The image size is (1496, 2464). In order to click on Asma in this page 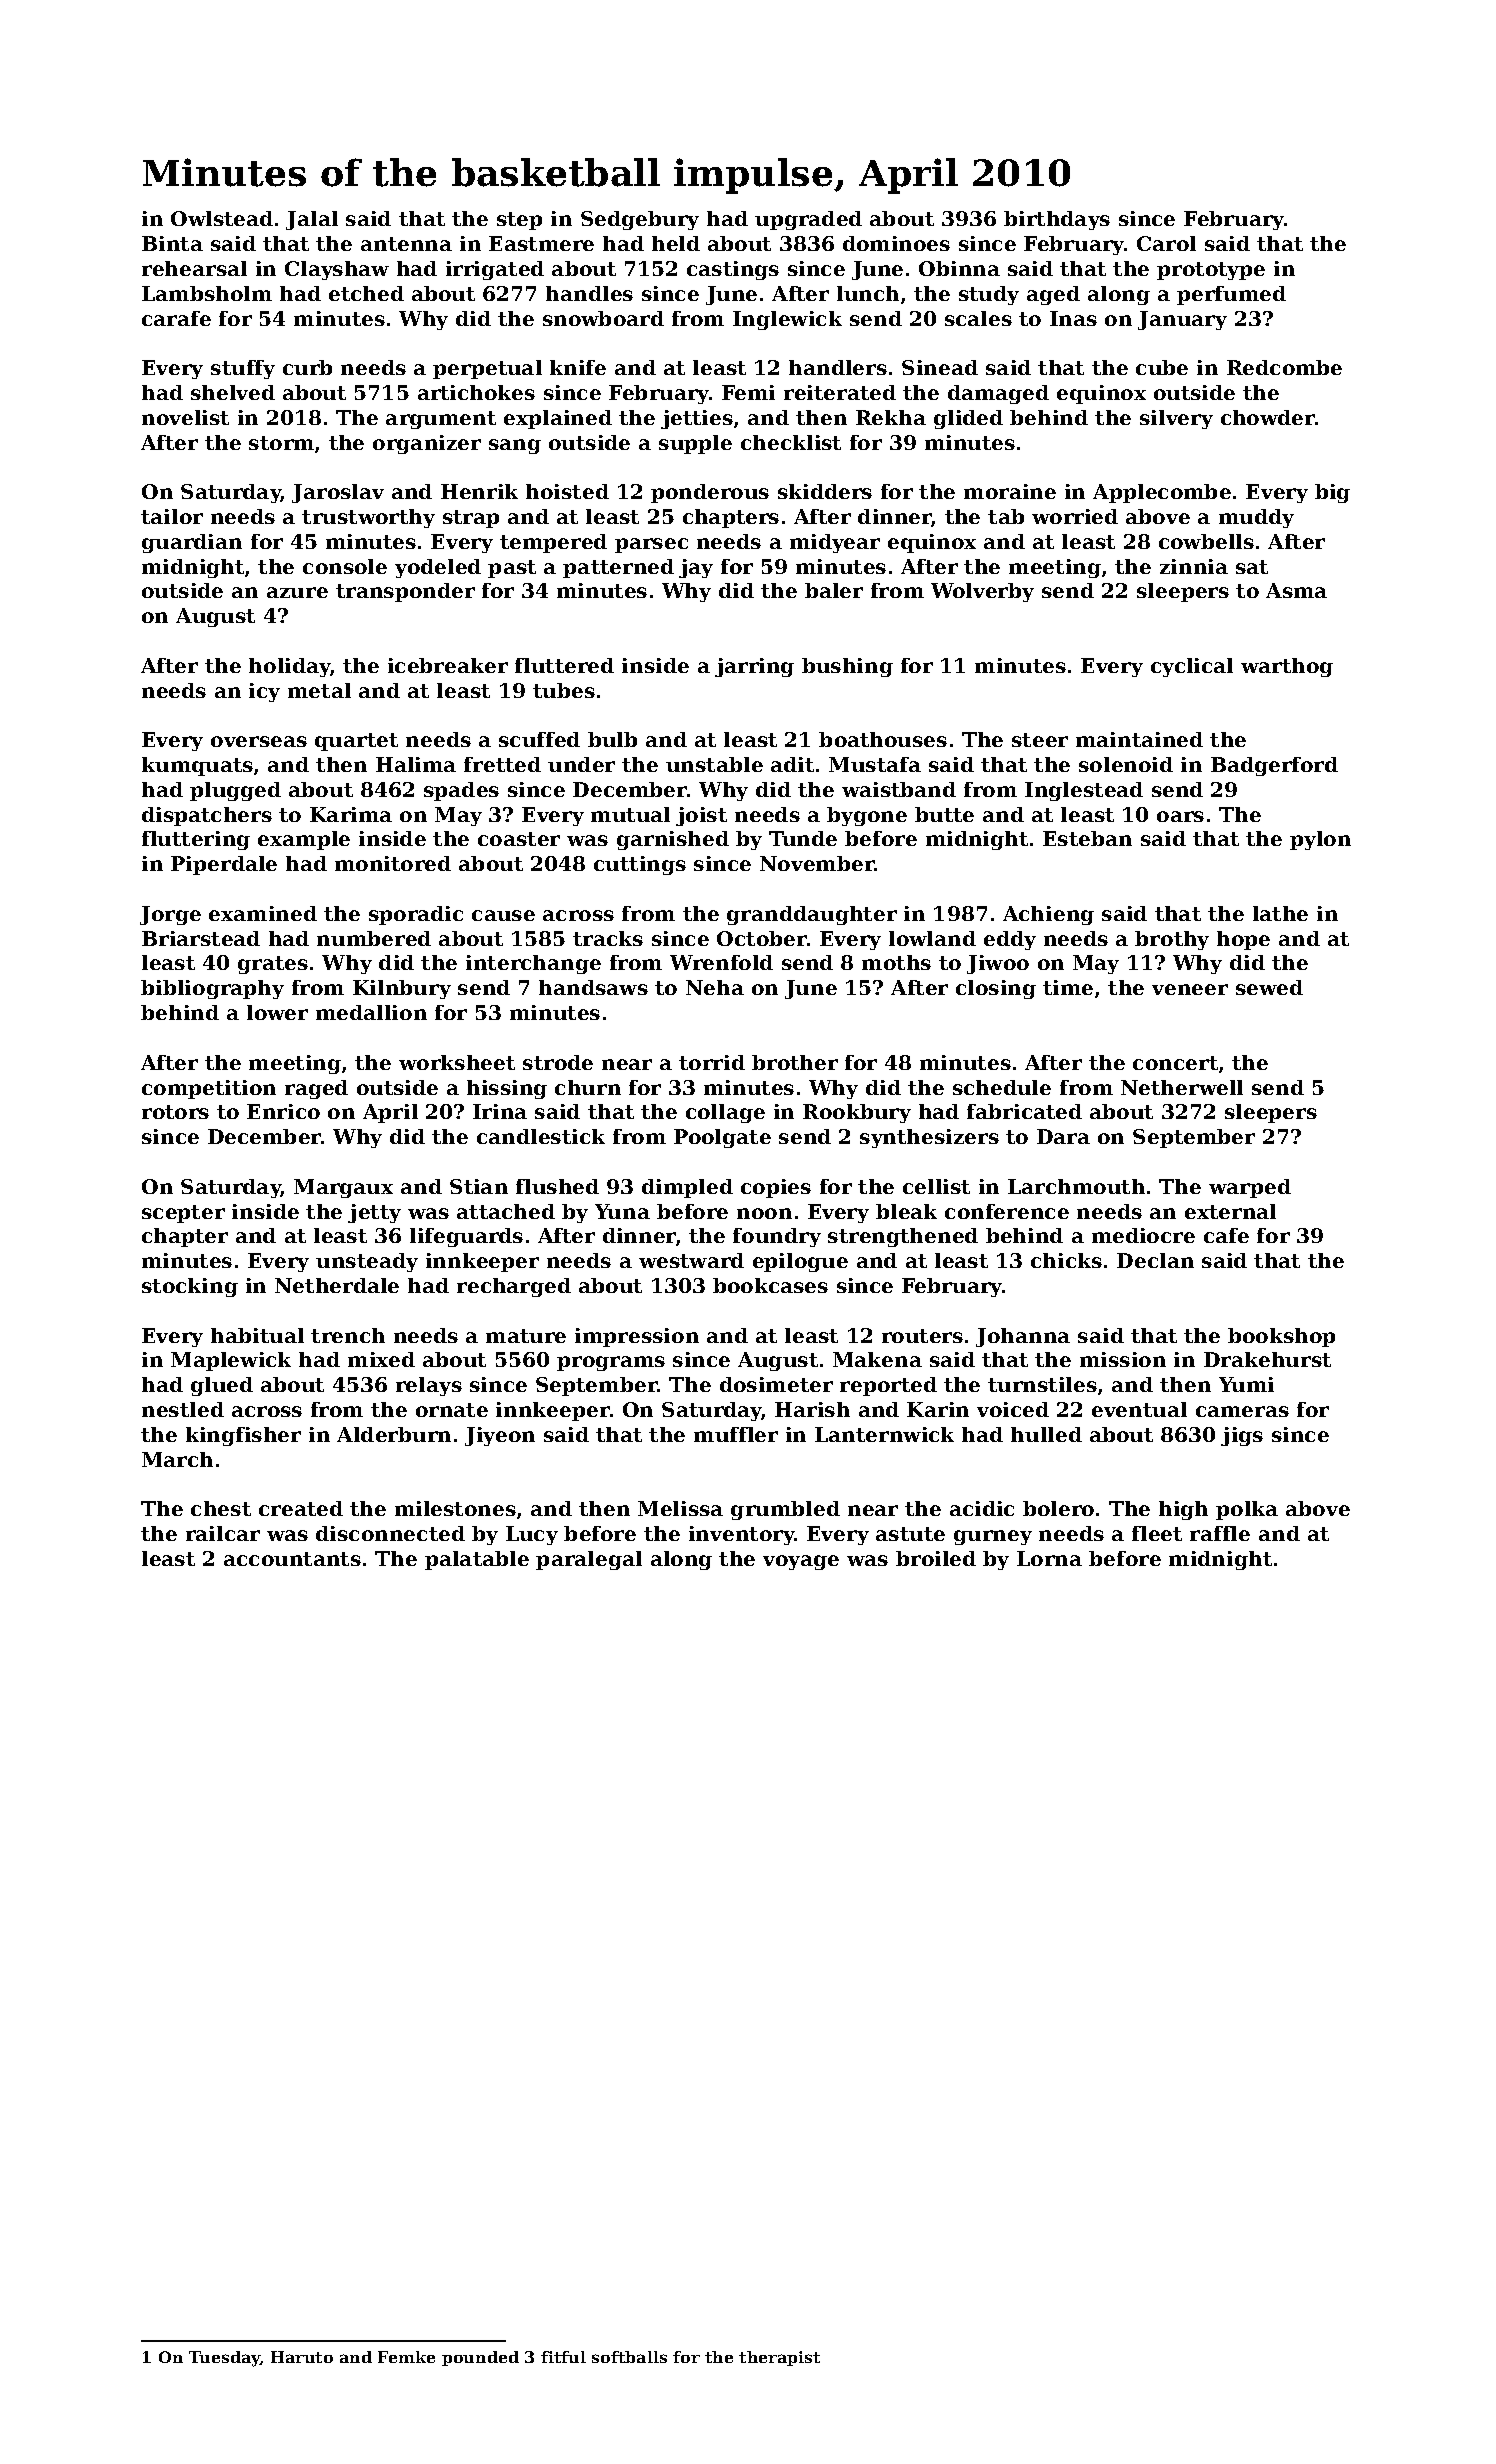, I will do `click(1296, 590)`.
